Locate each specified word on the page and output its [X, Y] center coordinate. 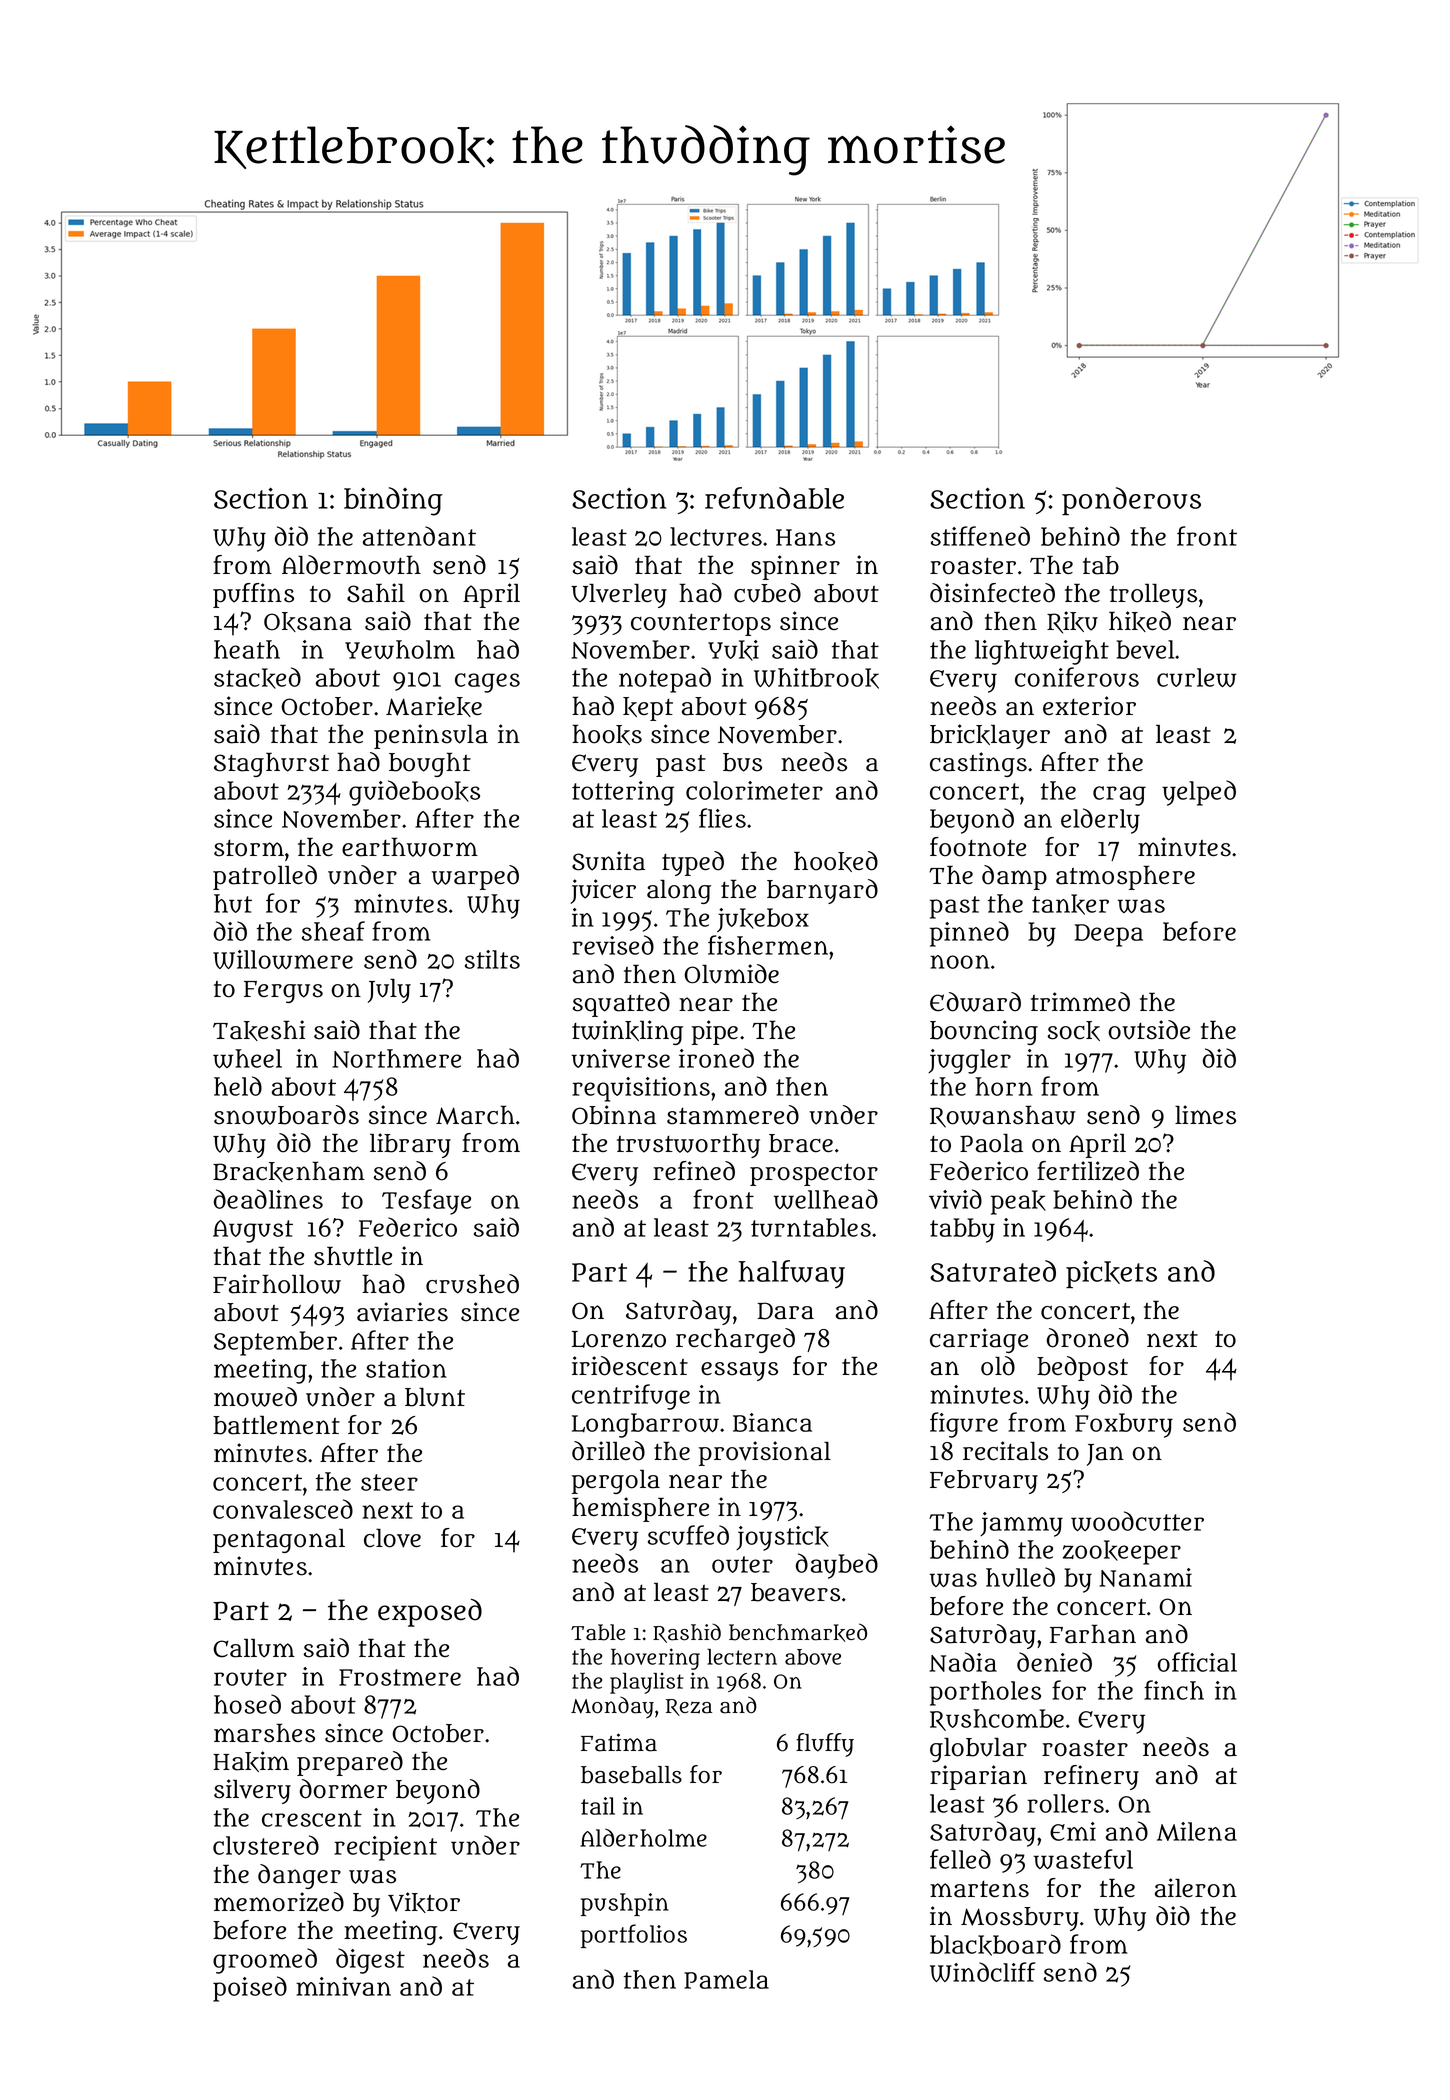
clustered [266, 1845]
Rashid [687, 1633]
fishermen [768, 945]
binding [393, 501]
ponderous [1131, 501]
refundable [774, 498]
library [410, 1145]
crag [1119, 796]
